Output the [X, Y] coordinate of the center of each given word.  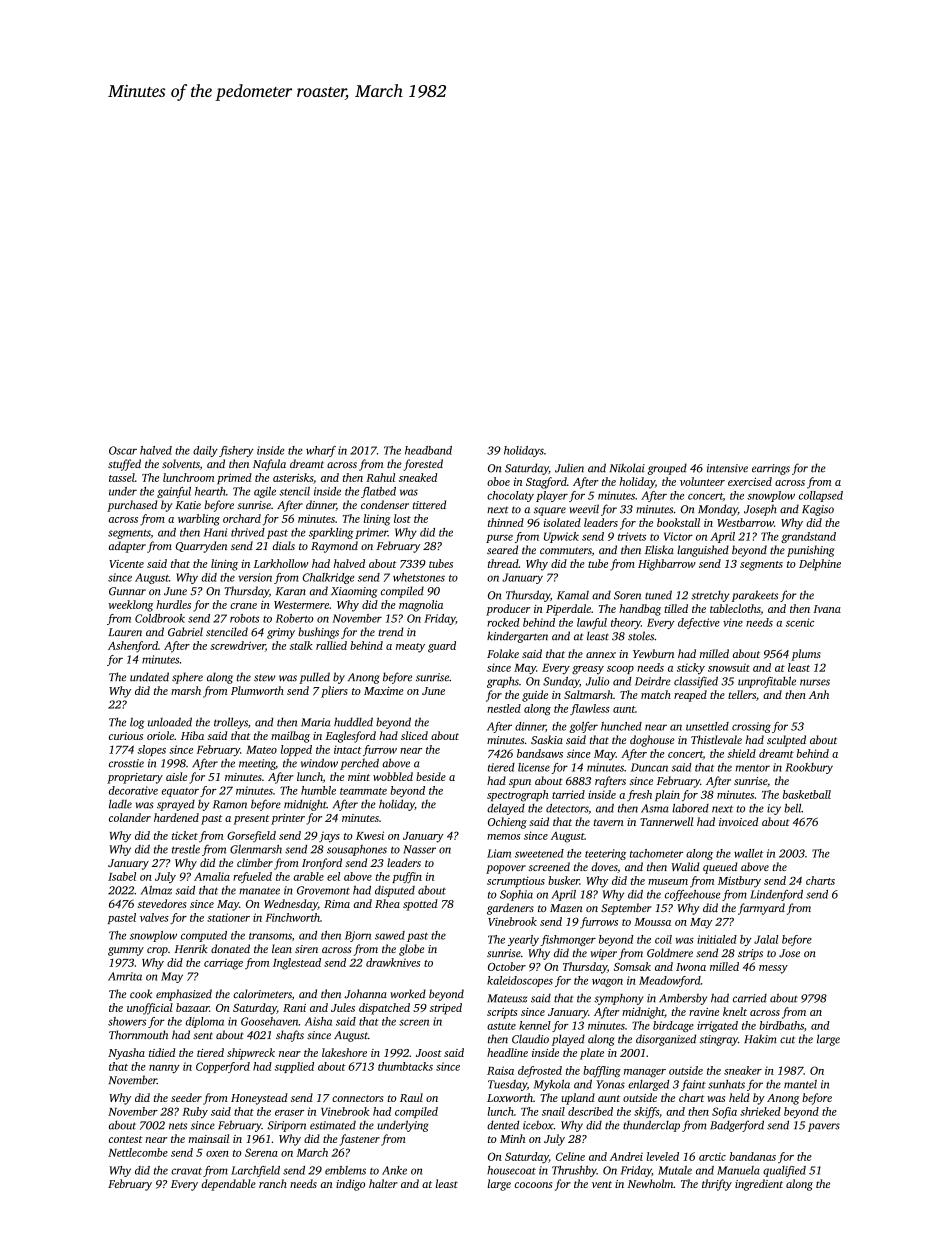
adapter [127, 547]
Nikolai [627, 468]
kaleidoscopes [520, 981]
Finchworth [292, 917]
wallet [749, 853]
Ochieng [507, 823]
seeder [186, 1097]
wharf [321, 451]
